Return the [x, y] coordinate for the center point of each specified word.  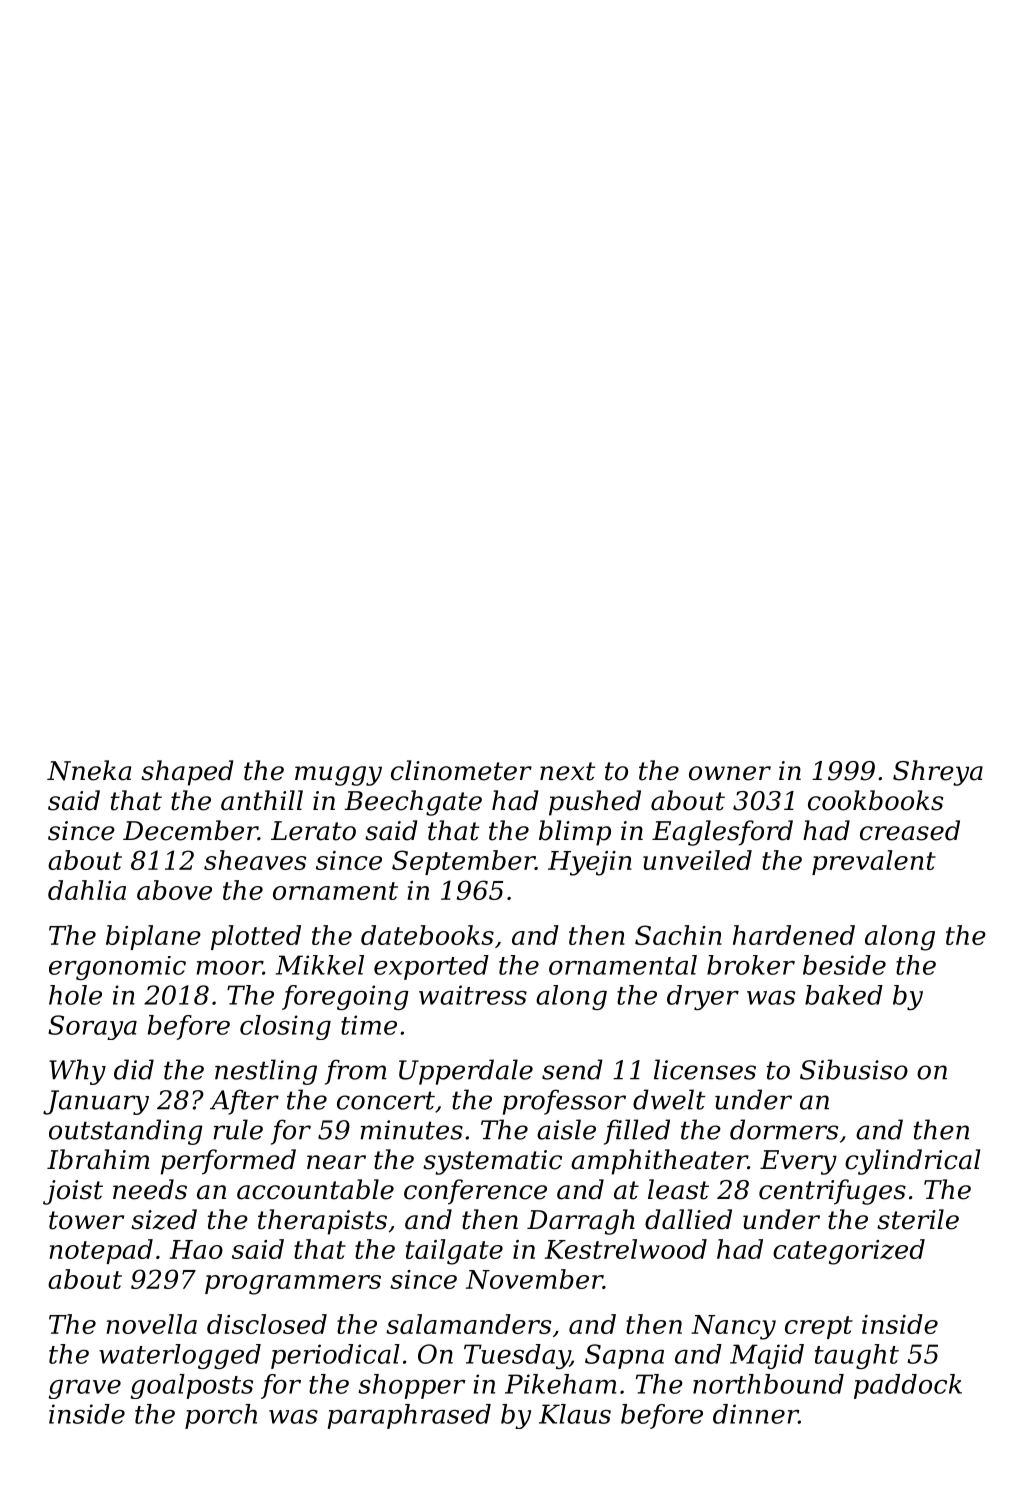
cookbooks [875, 800]
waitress [473, 995]
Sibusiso [854, 1069]
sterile [918, 1219]
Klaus [575, 1414]
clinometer [461, 770]
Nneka [89, 770]
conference [475, 1192]
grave [85, 1389]
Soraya [92, 1027]
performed [228, 1162]
